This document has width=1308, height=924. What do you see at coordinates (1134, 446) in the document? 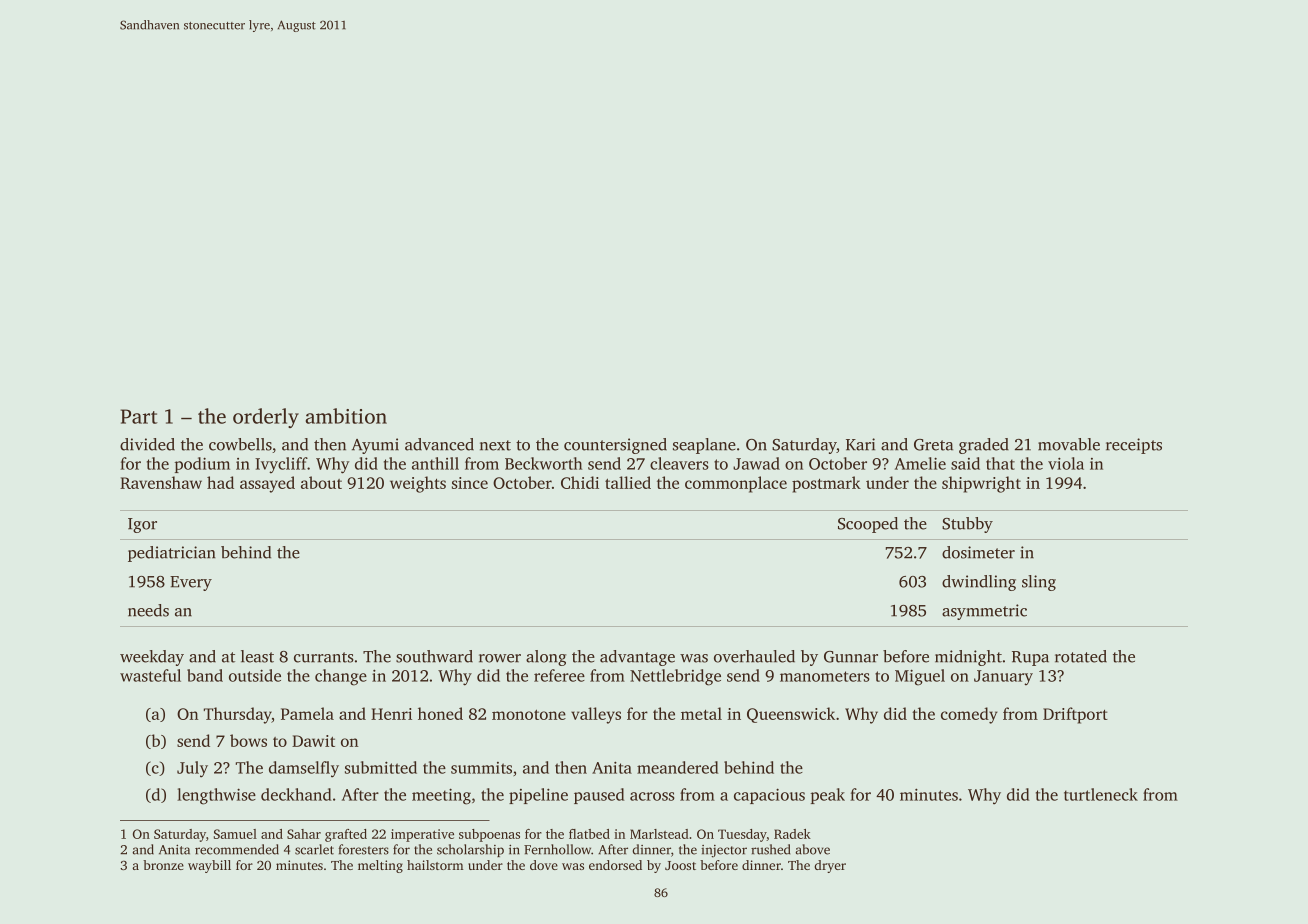
I see `receipts` at bounding box center [1134, 446].
